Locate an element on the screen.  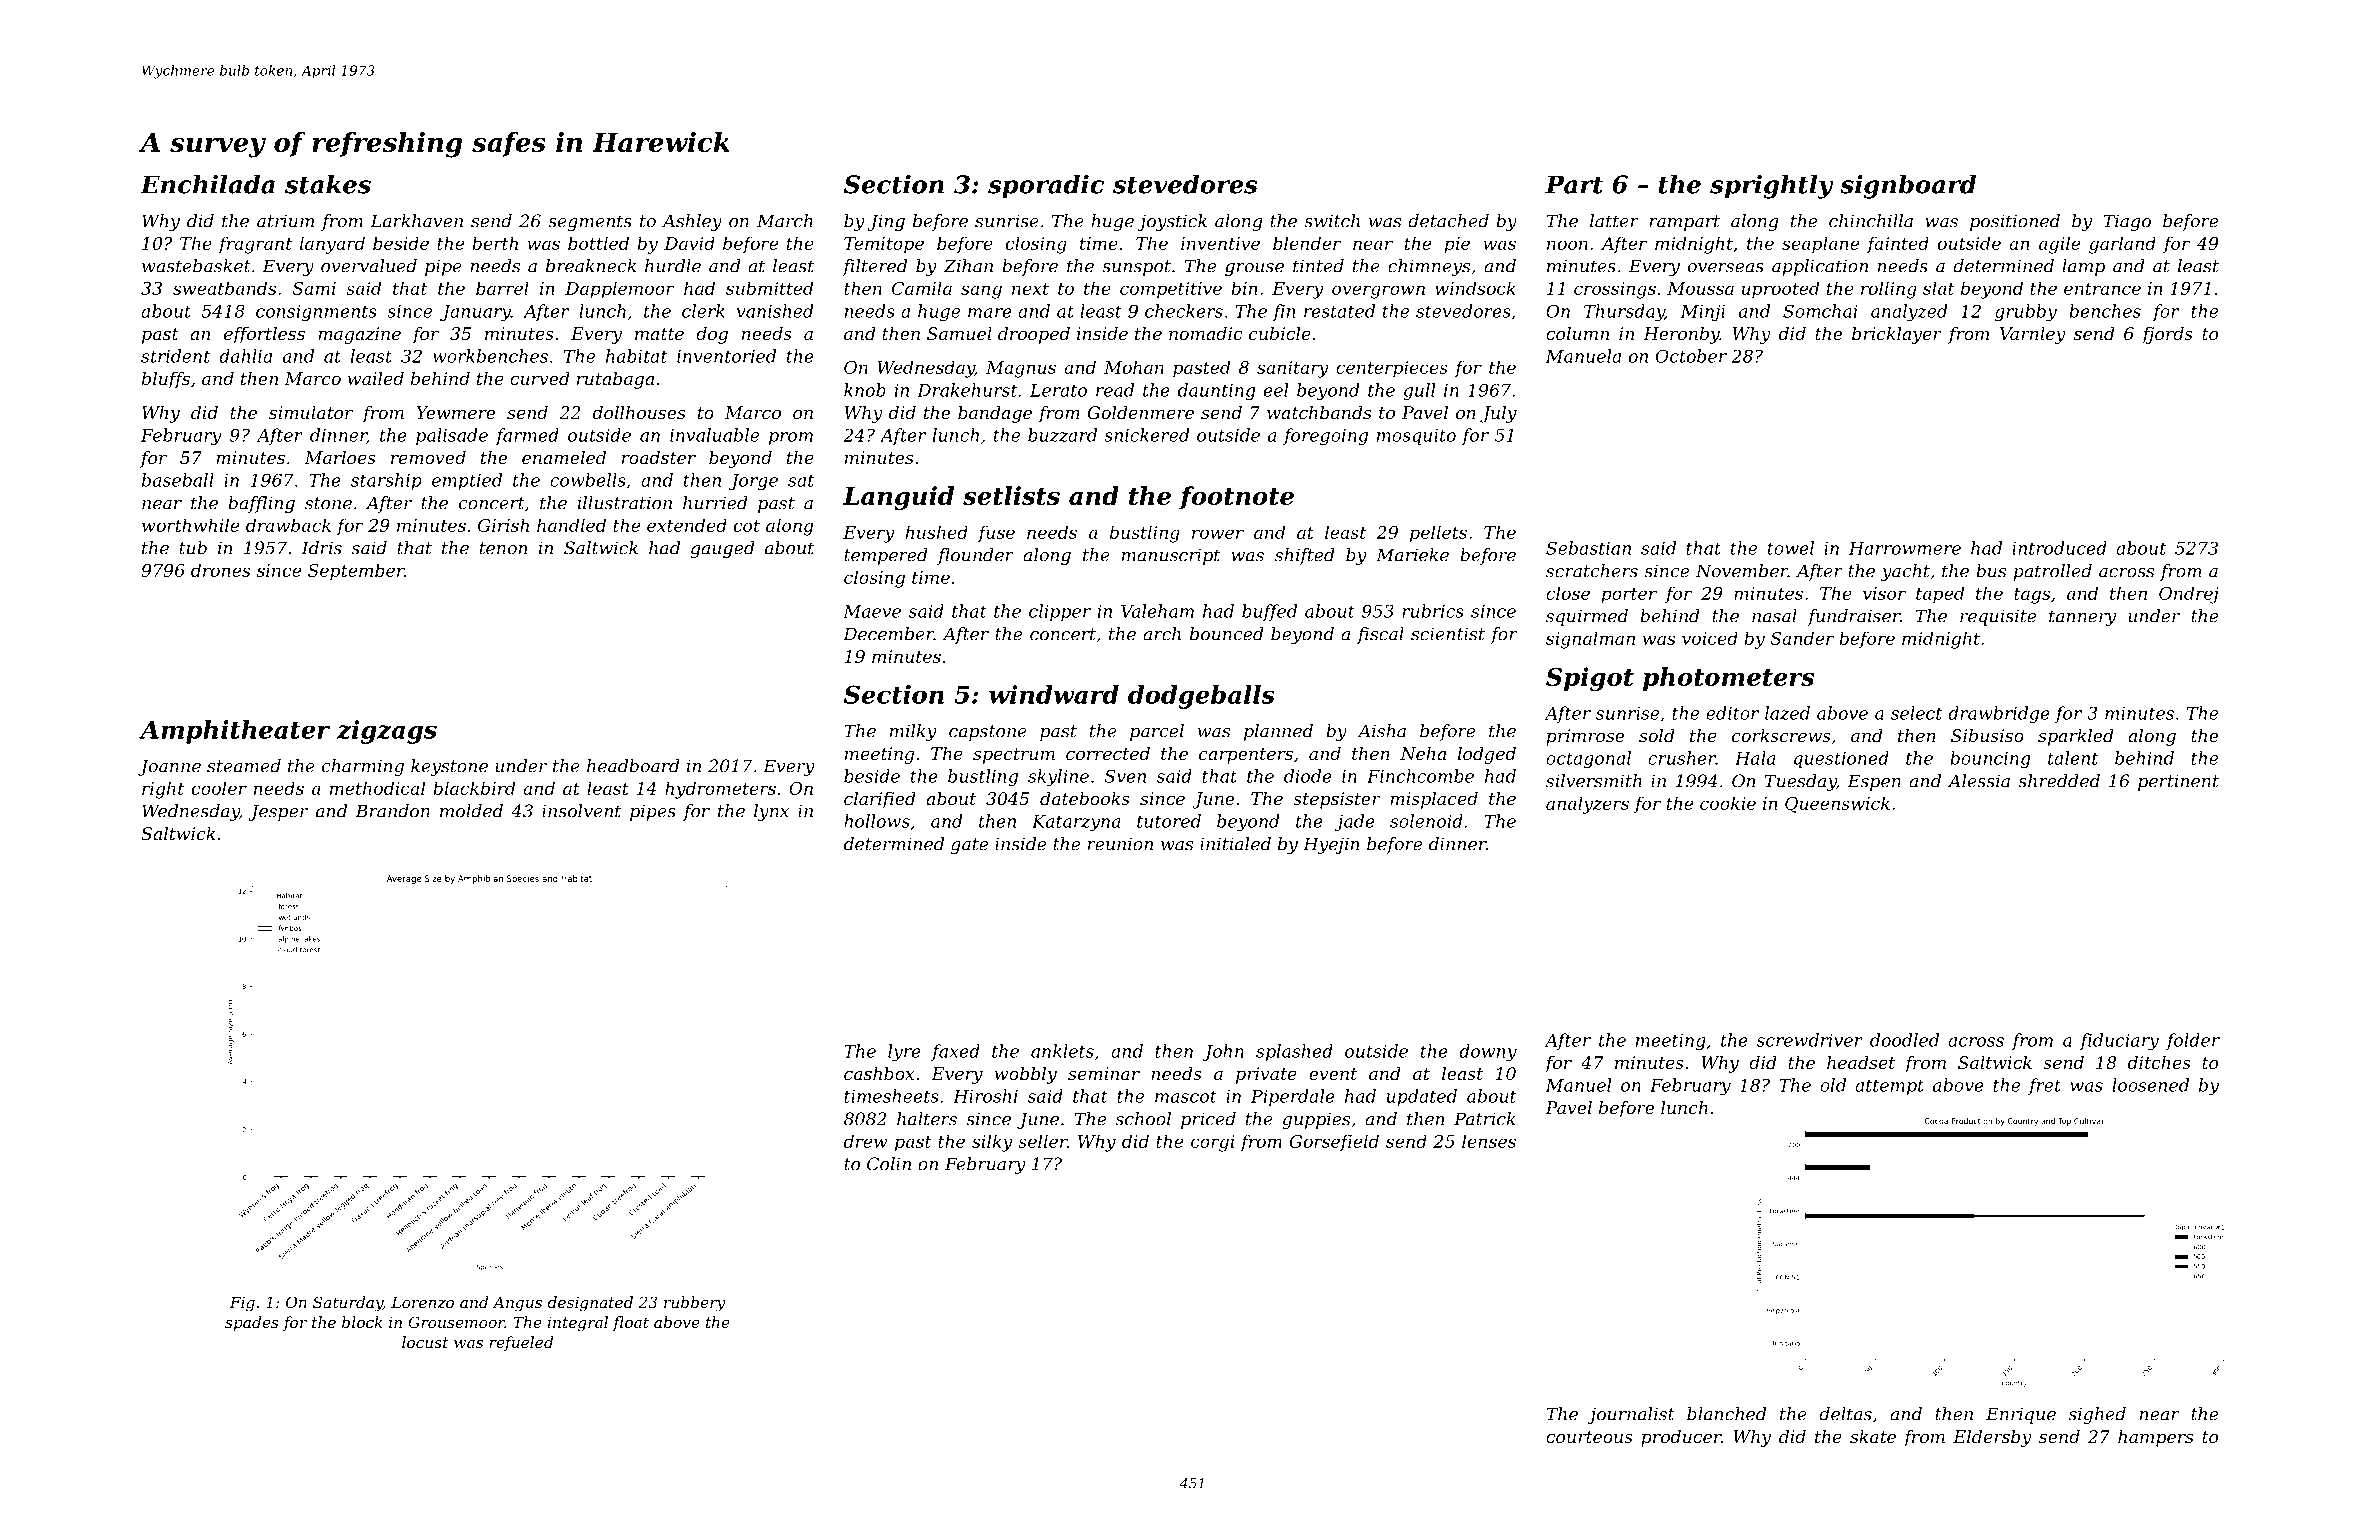
vanished is located at coordinates (775, 311).
